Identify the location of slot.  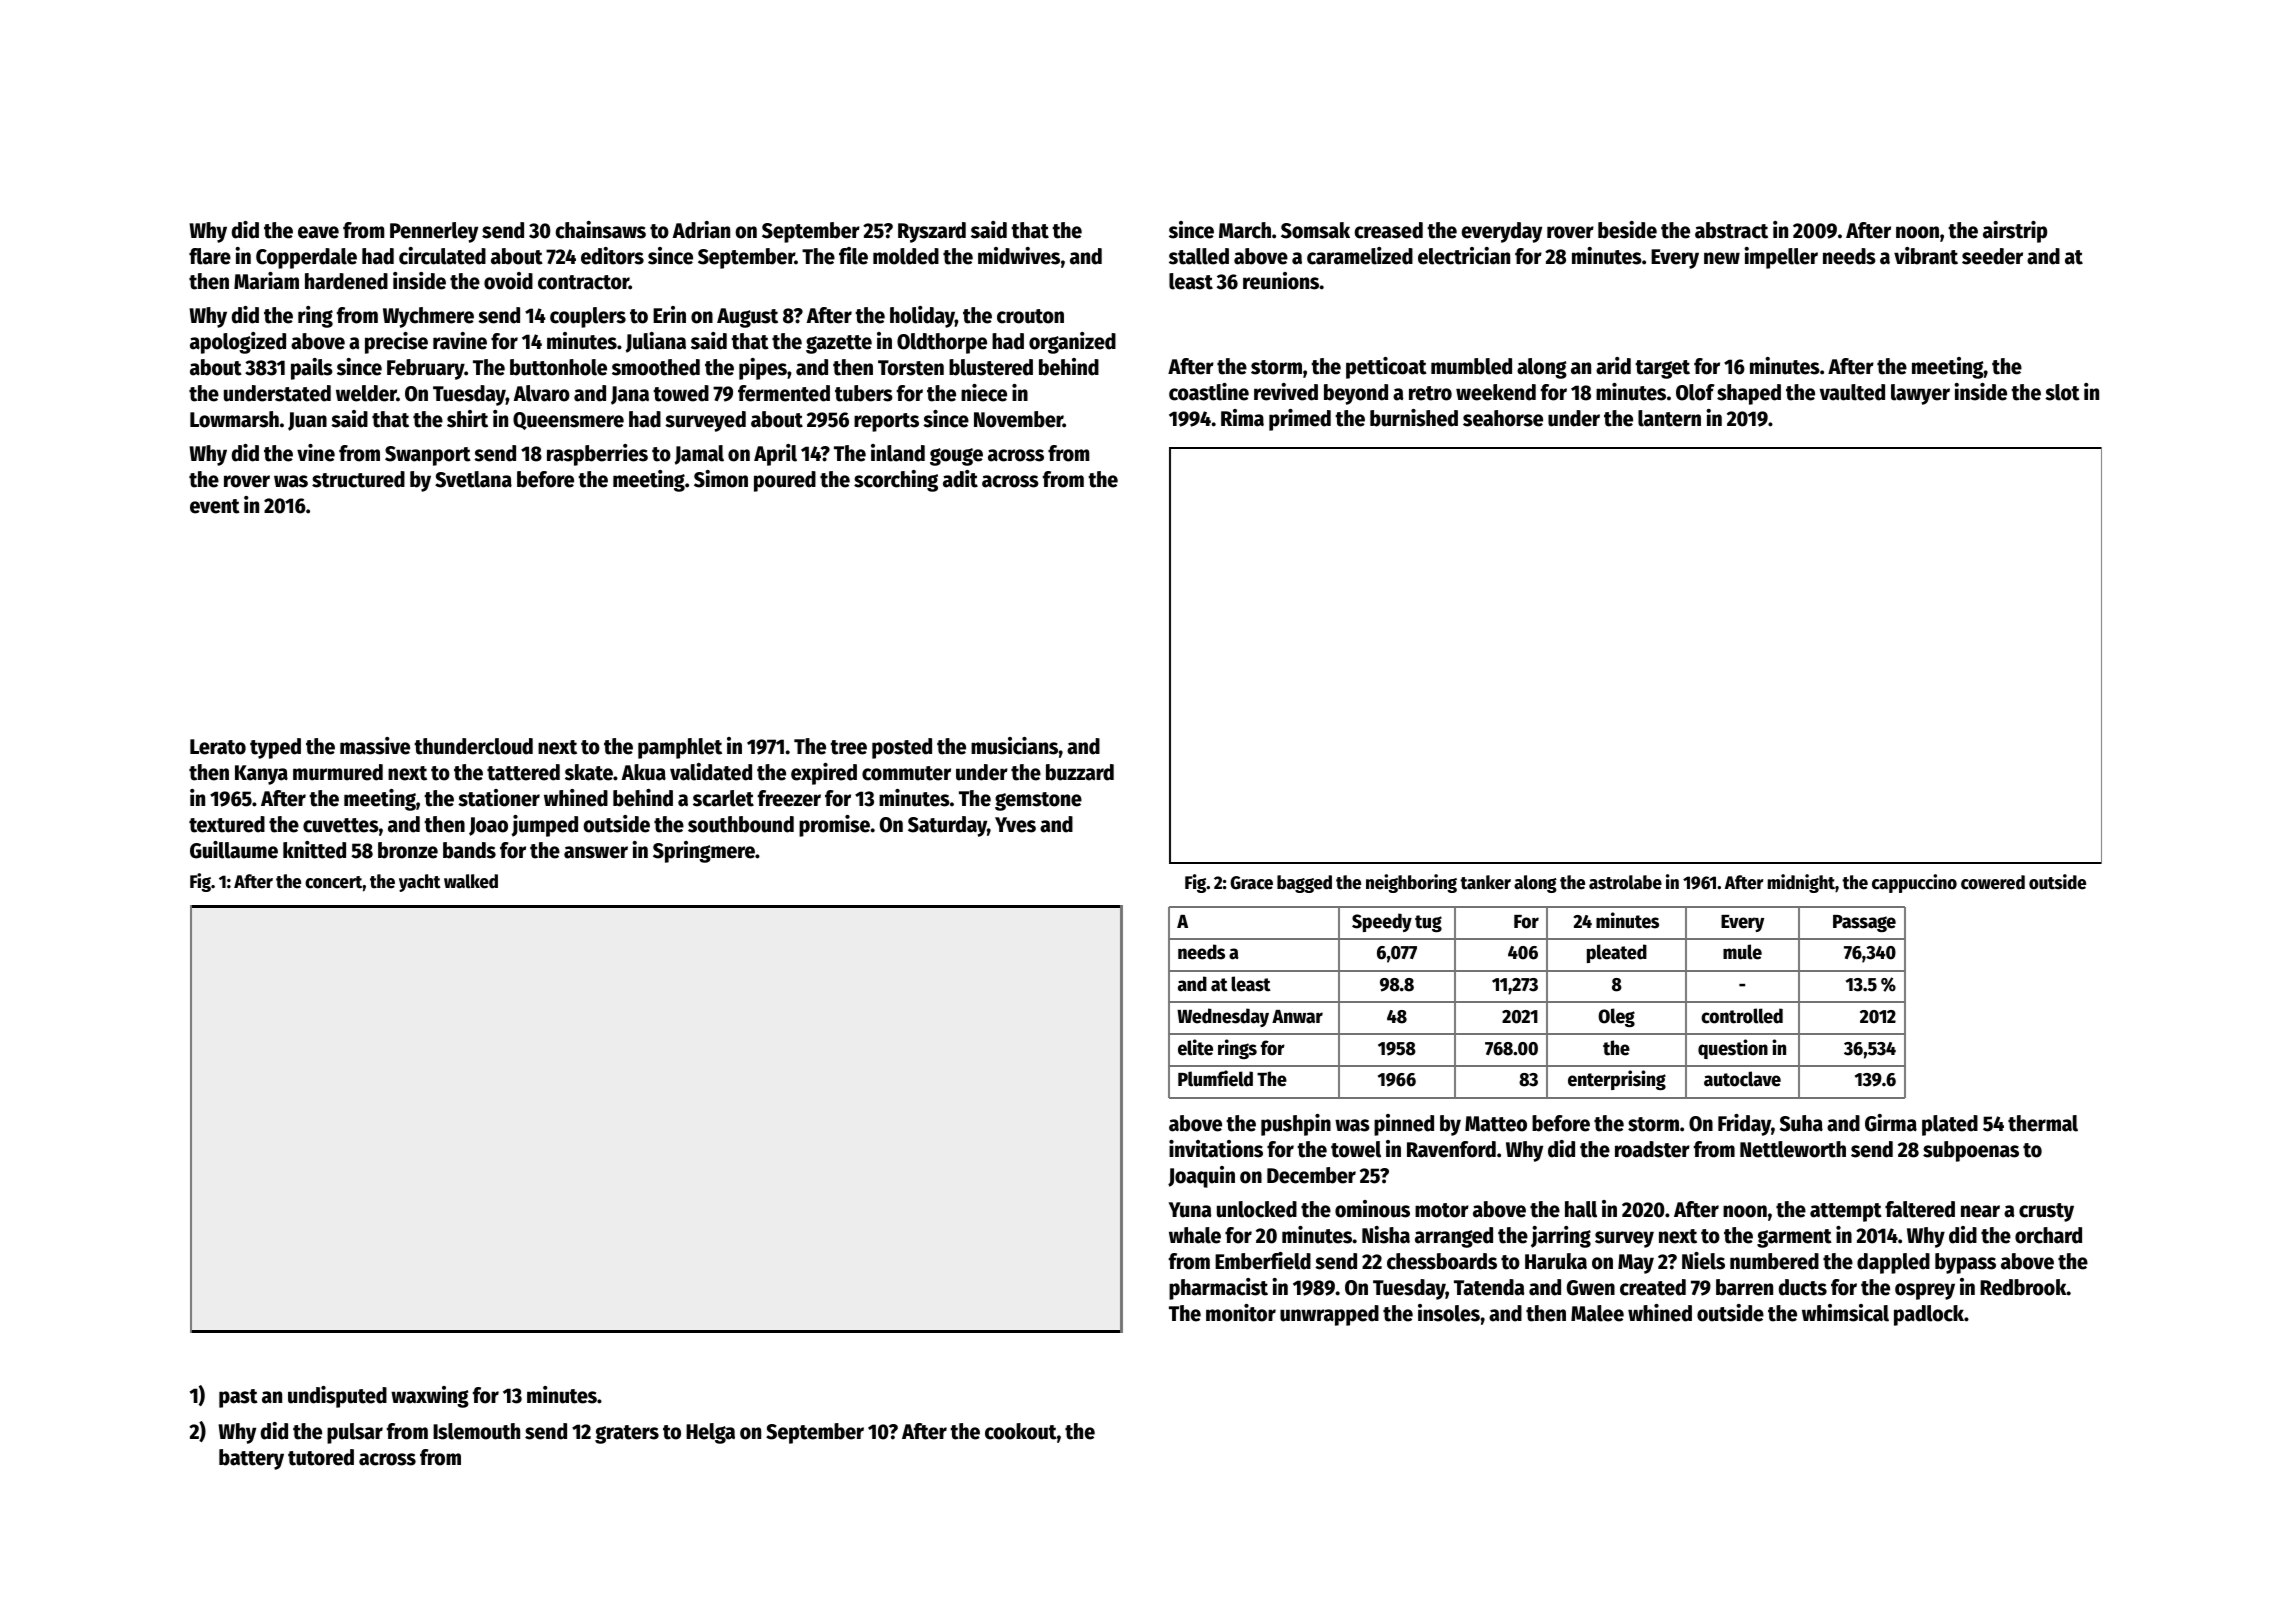
(2062, 392).
